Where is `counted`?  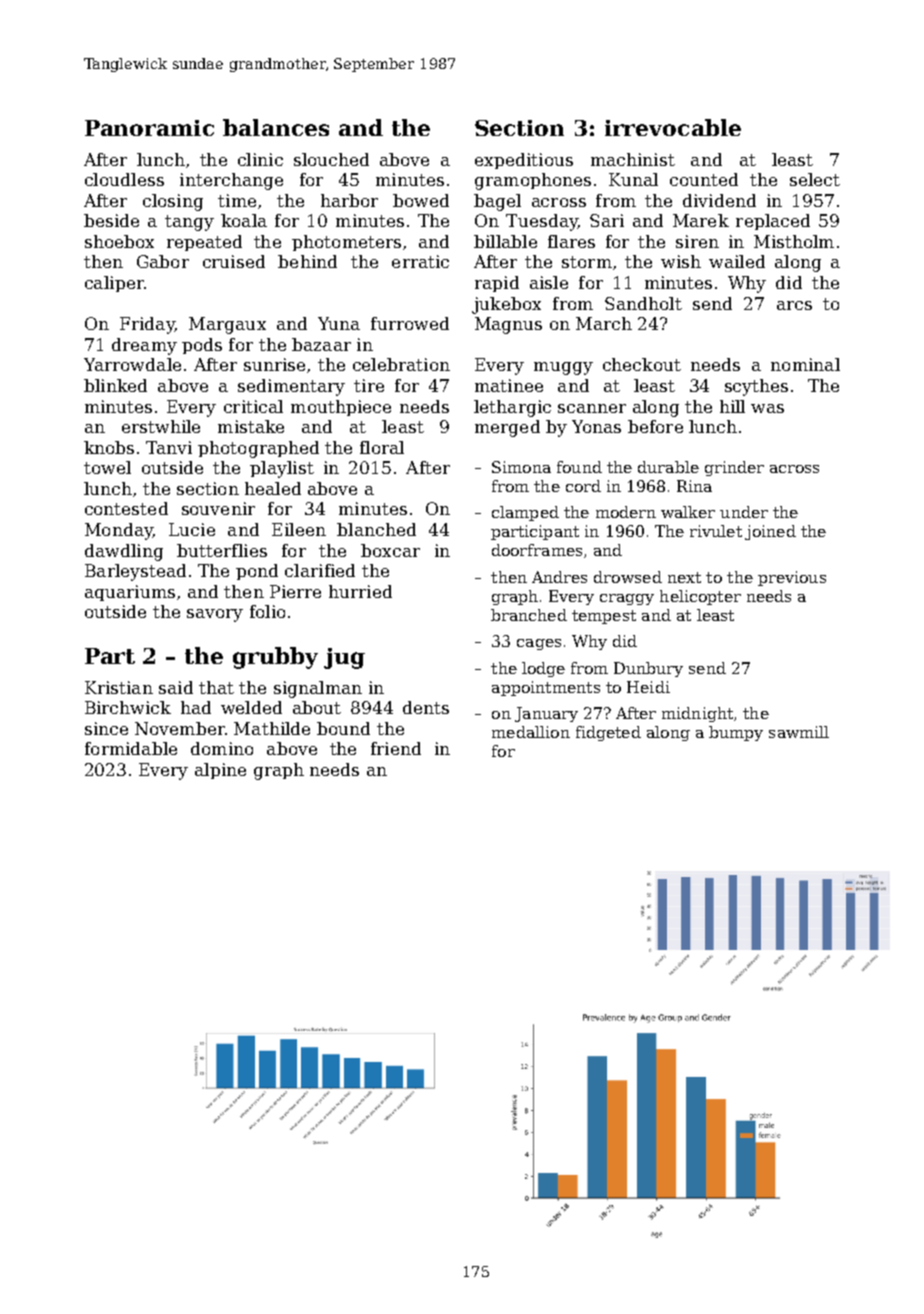
counted is located at coordinates (704, 179).
